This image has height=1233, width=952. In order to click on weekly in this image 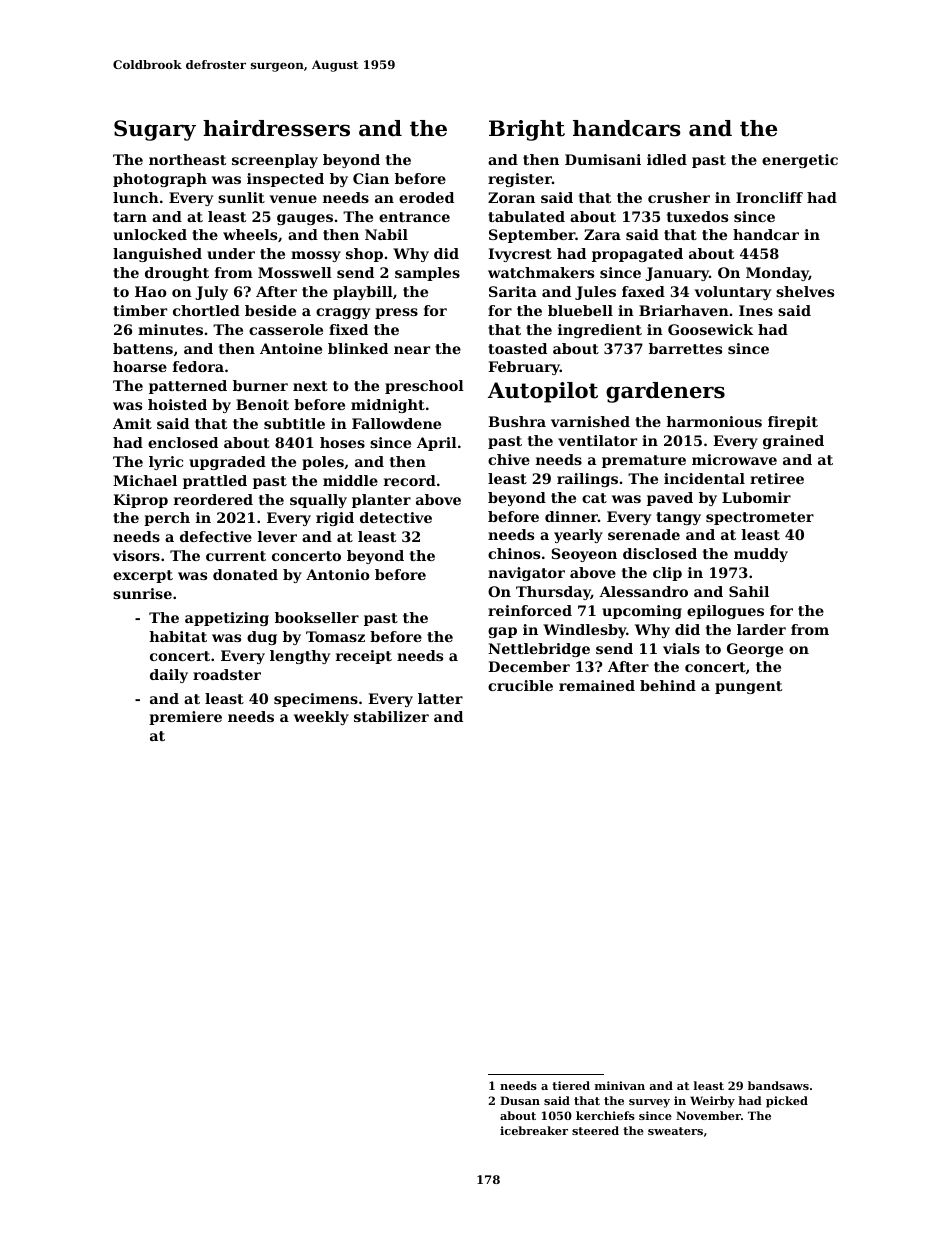, I will do `click(321, 718)`.
